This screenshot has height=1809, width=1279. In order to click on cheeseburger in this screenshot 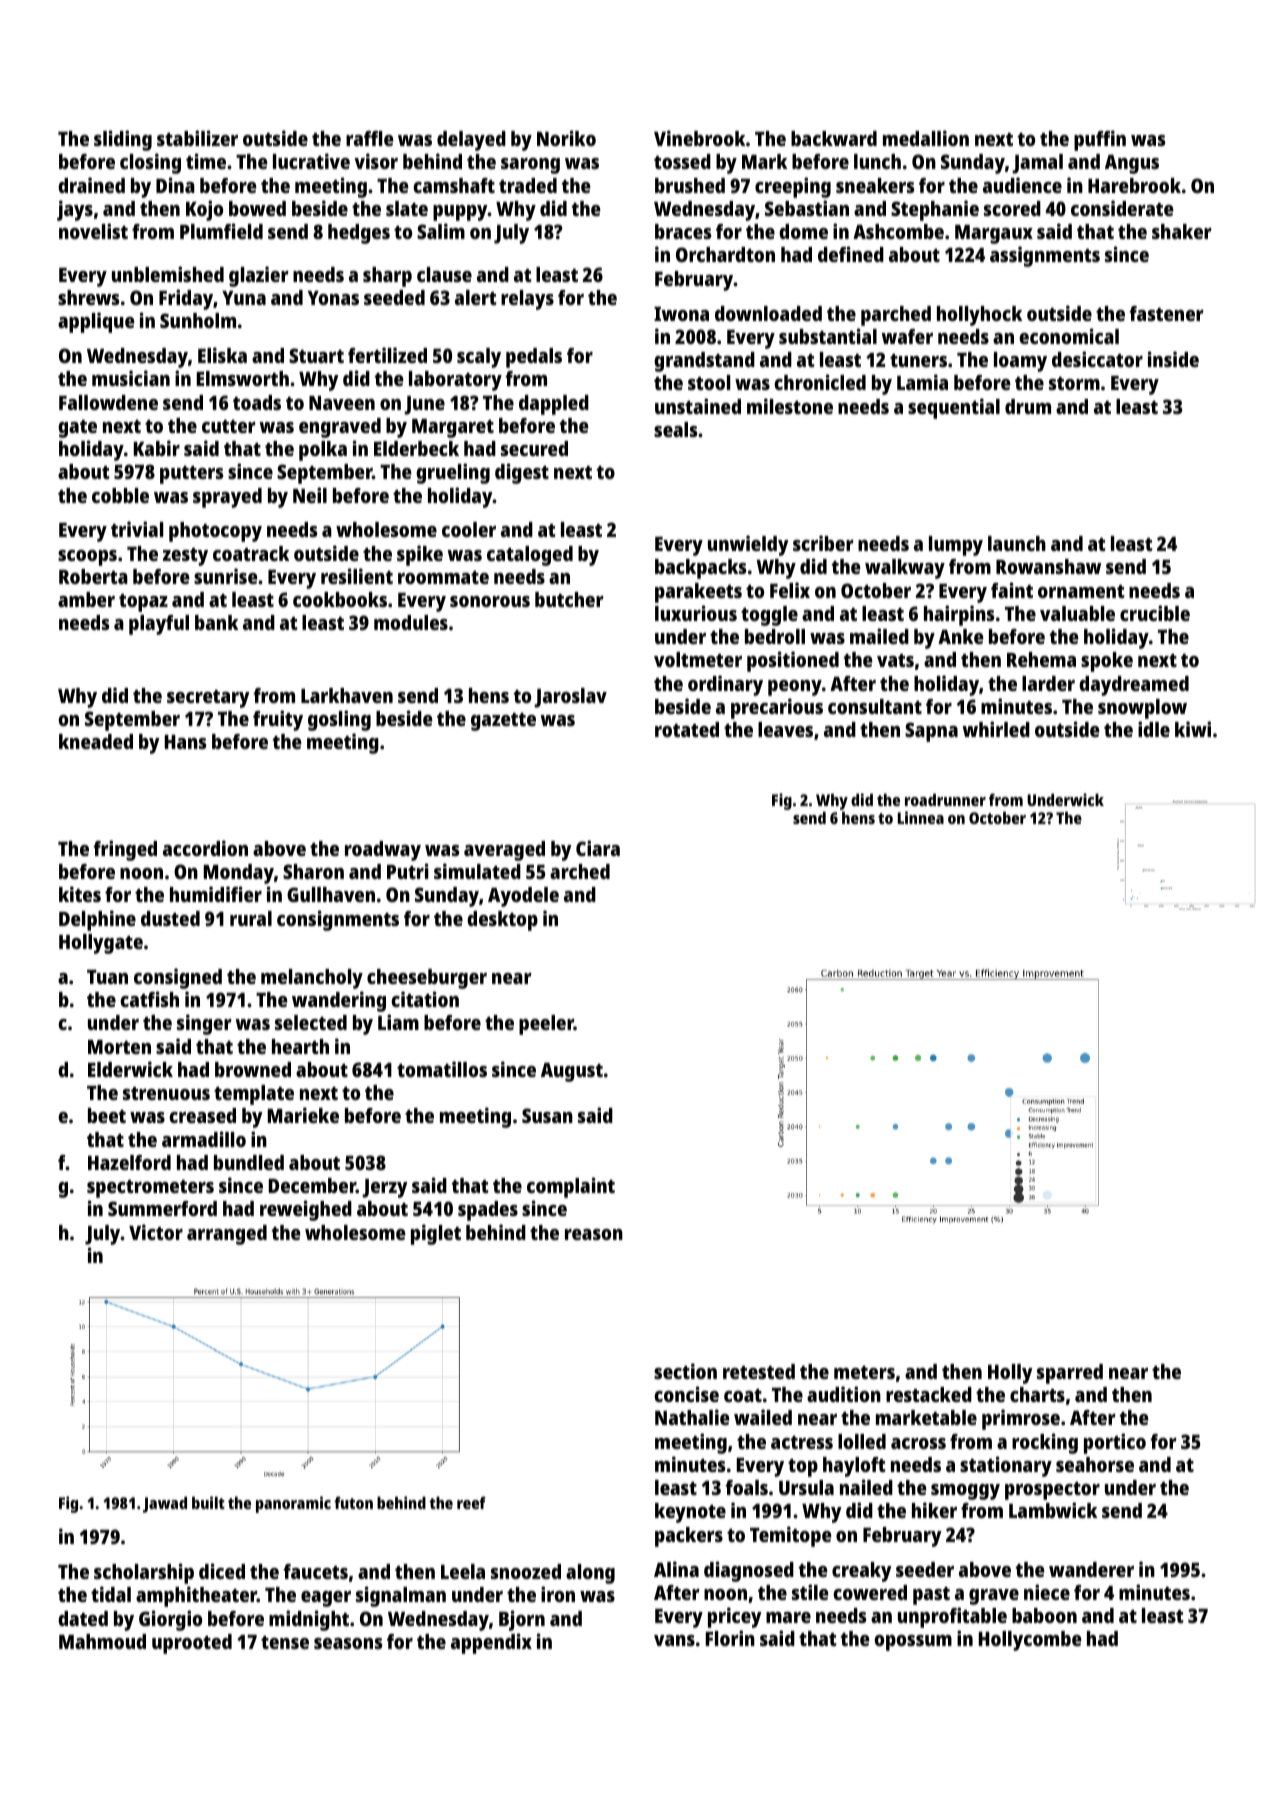, I will do `click(427, 979)`.
